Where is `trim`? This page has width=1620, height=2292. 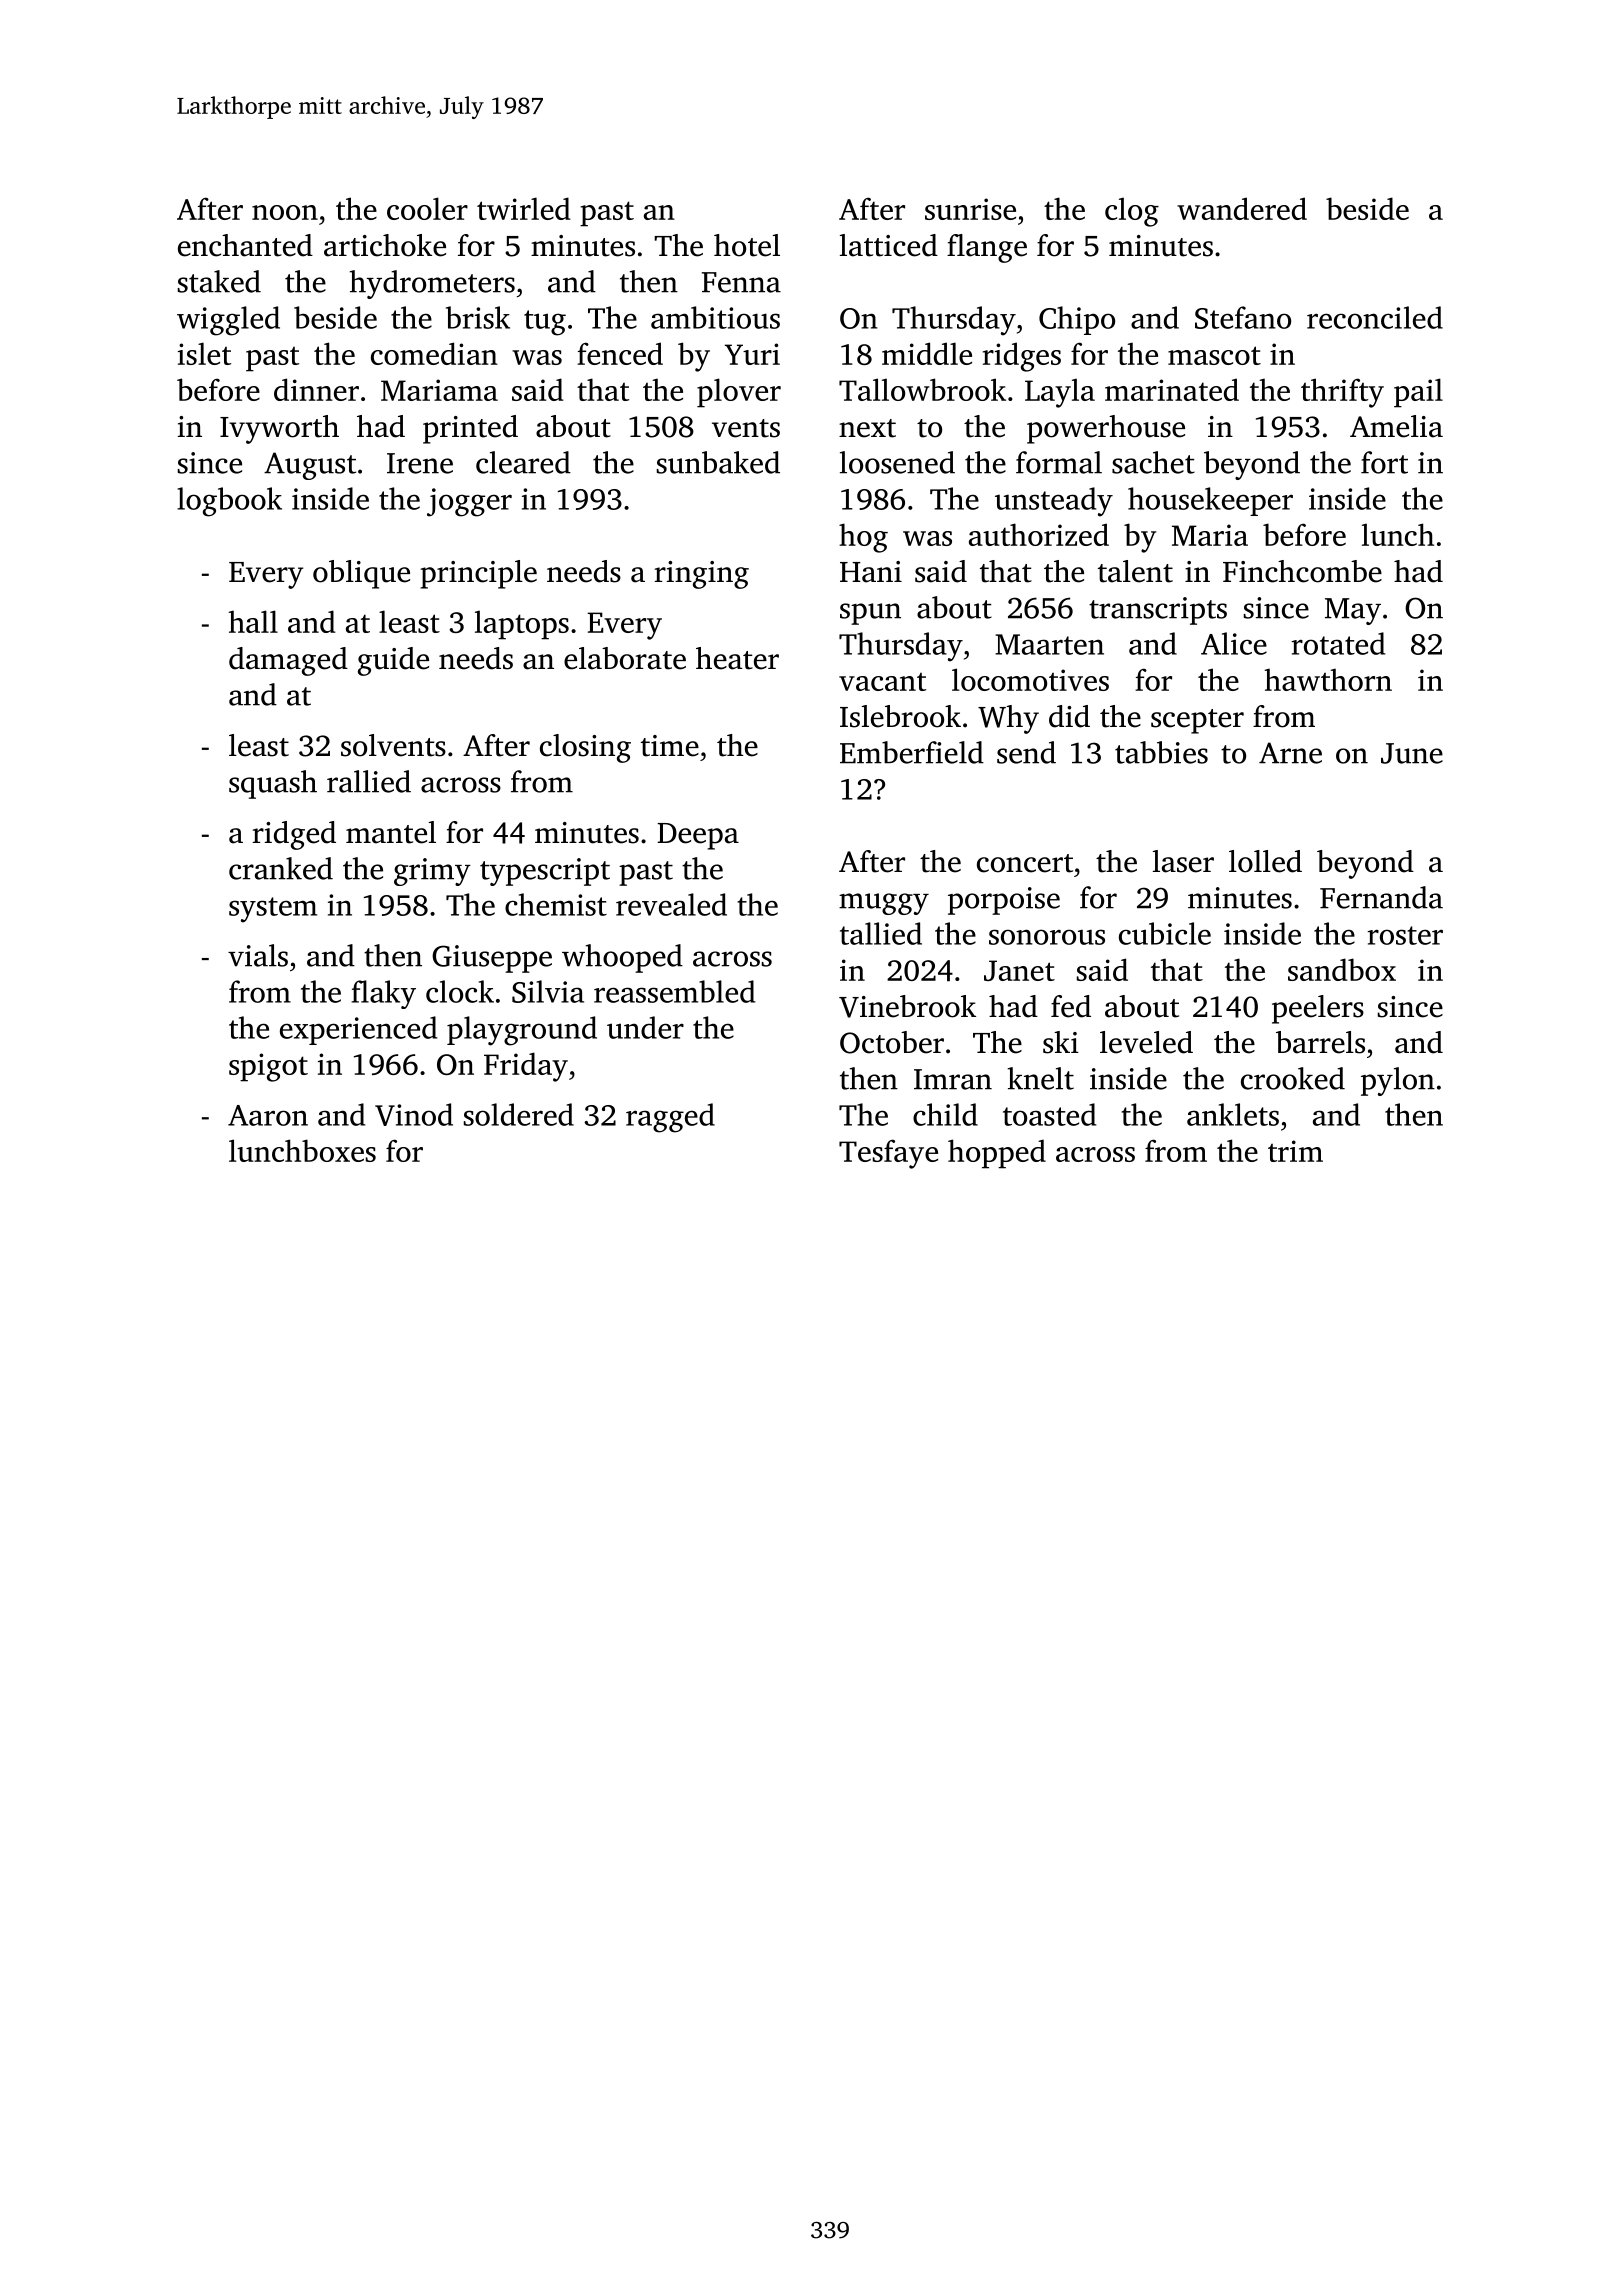 trim is located at coordinates (1295, 1151).
